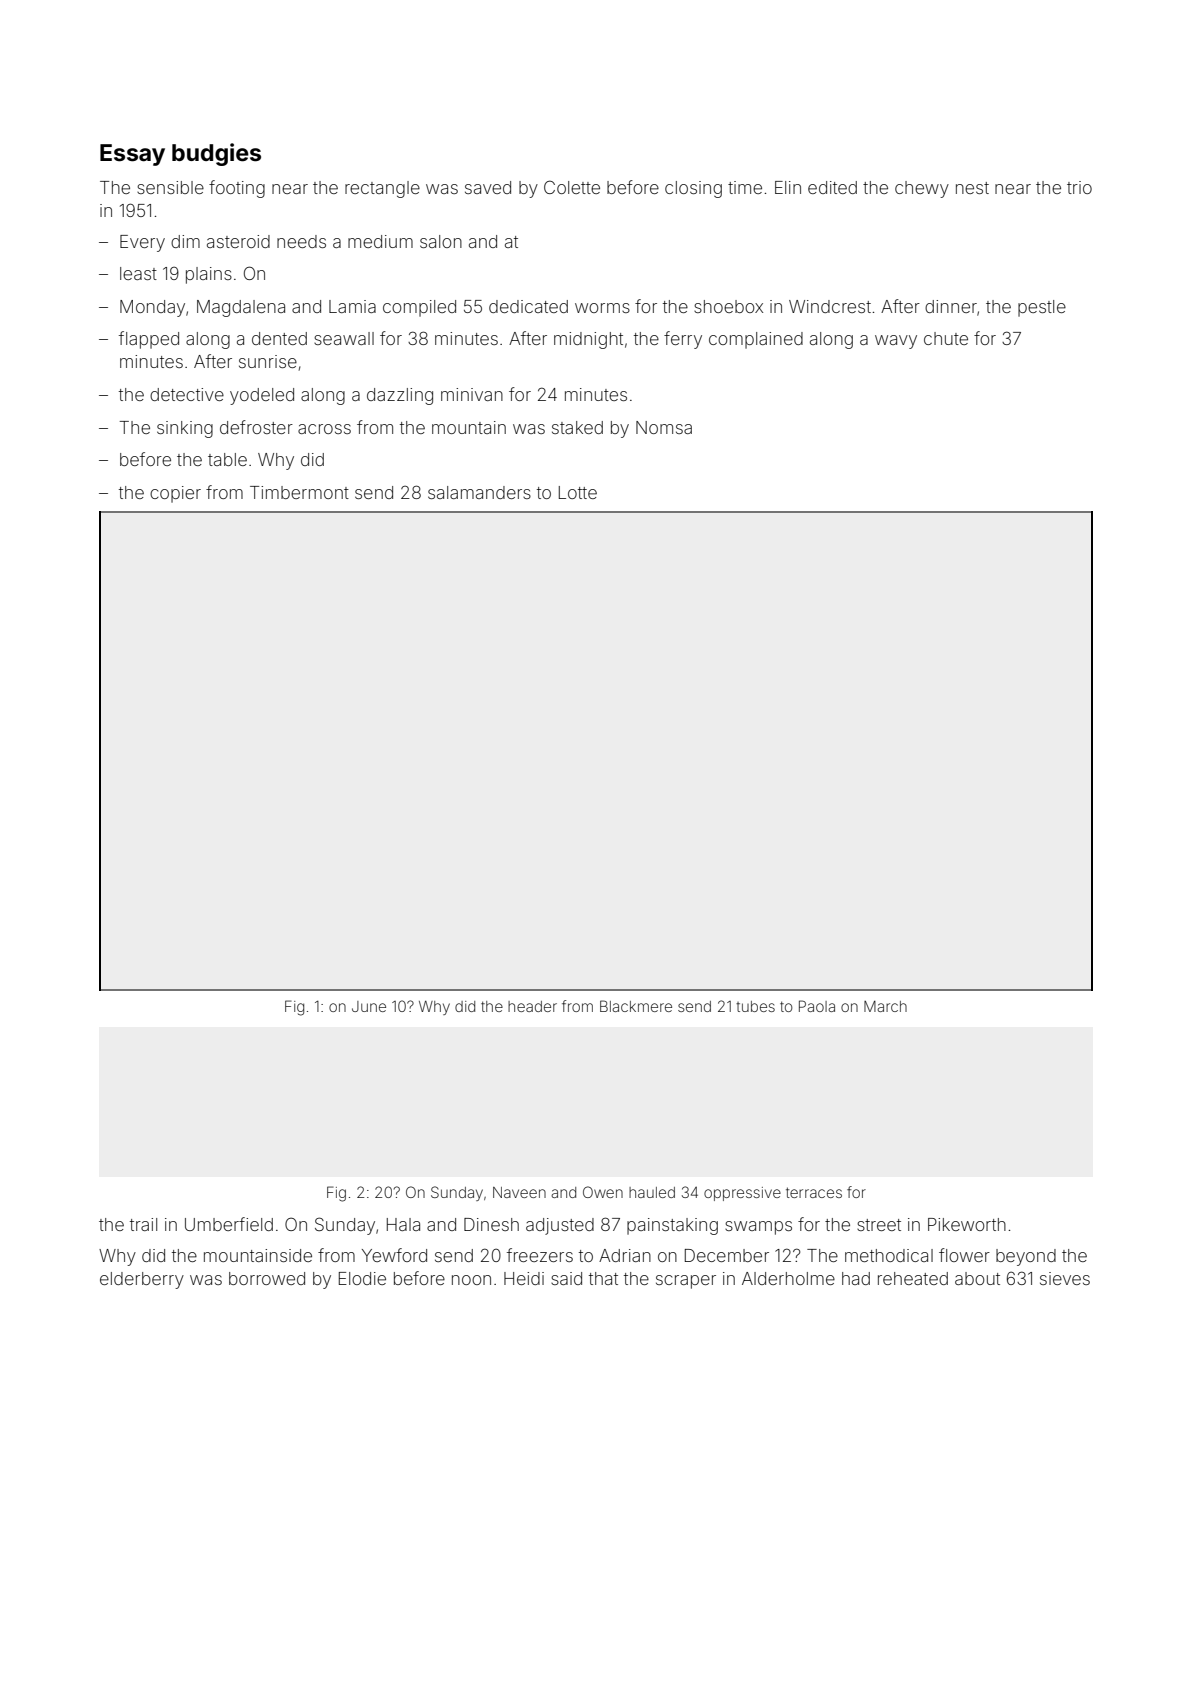  Describe the element at coordinates (142, 1280) in the page. I see `elderberry` at that location.
